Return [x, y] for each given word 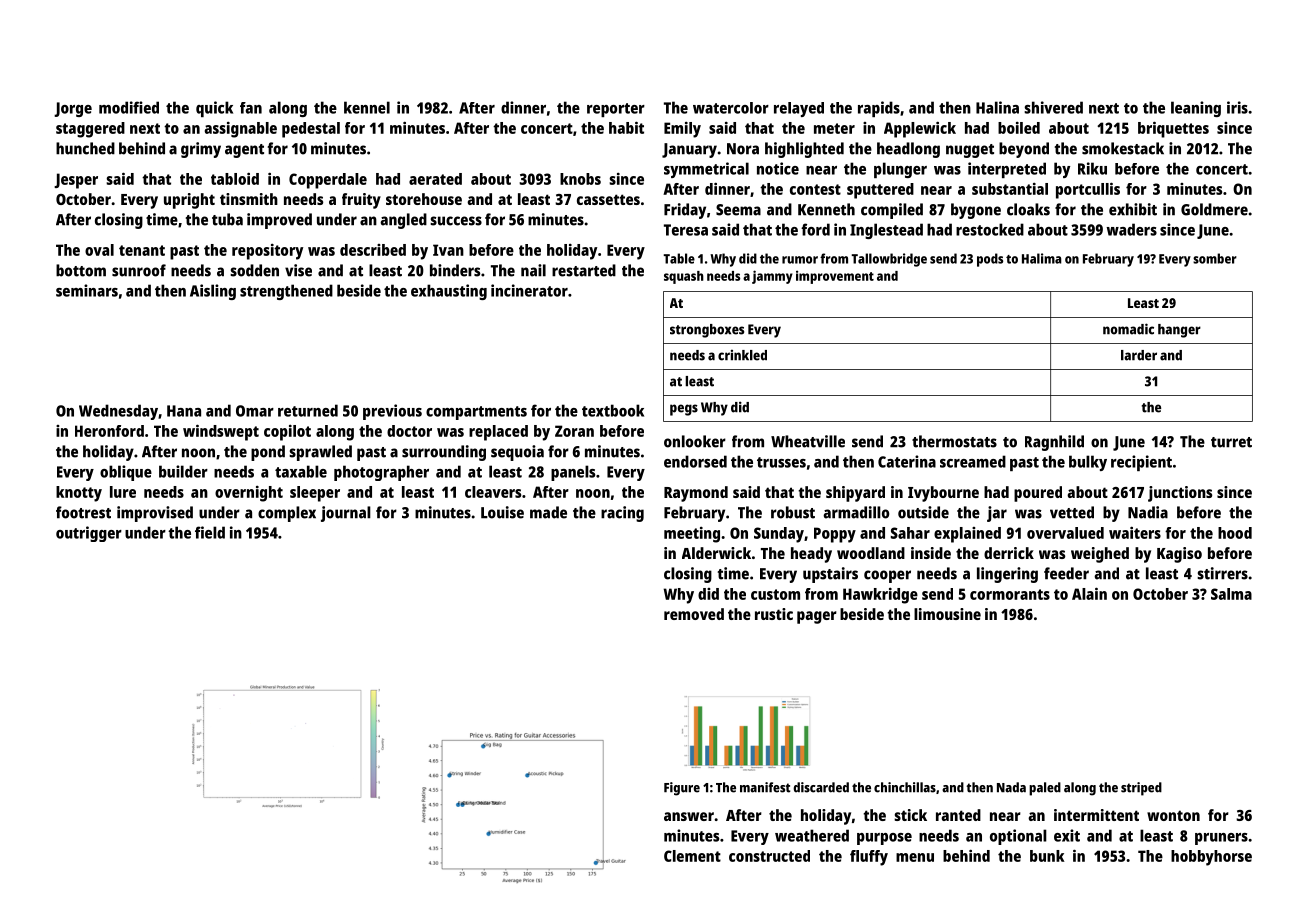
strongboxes [707, 331]
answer [689, 816]
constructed [769, 856]
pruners [1221, 839]
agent [244, 151]
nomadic [1128, 329]
